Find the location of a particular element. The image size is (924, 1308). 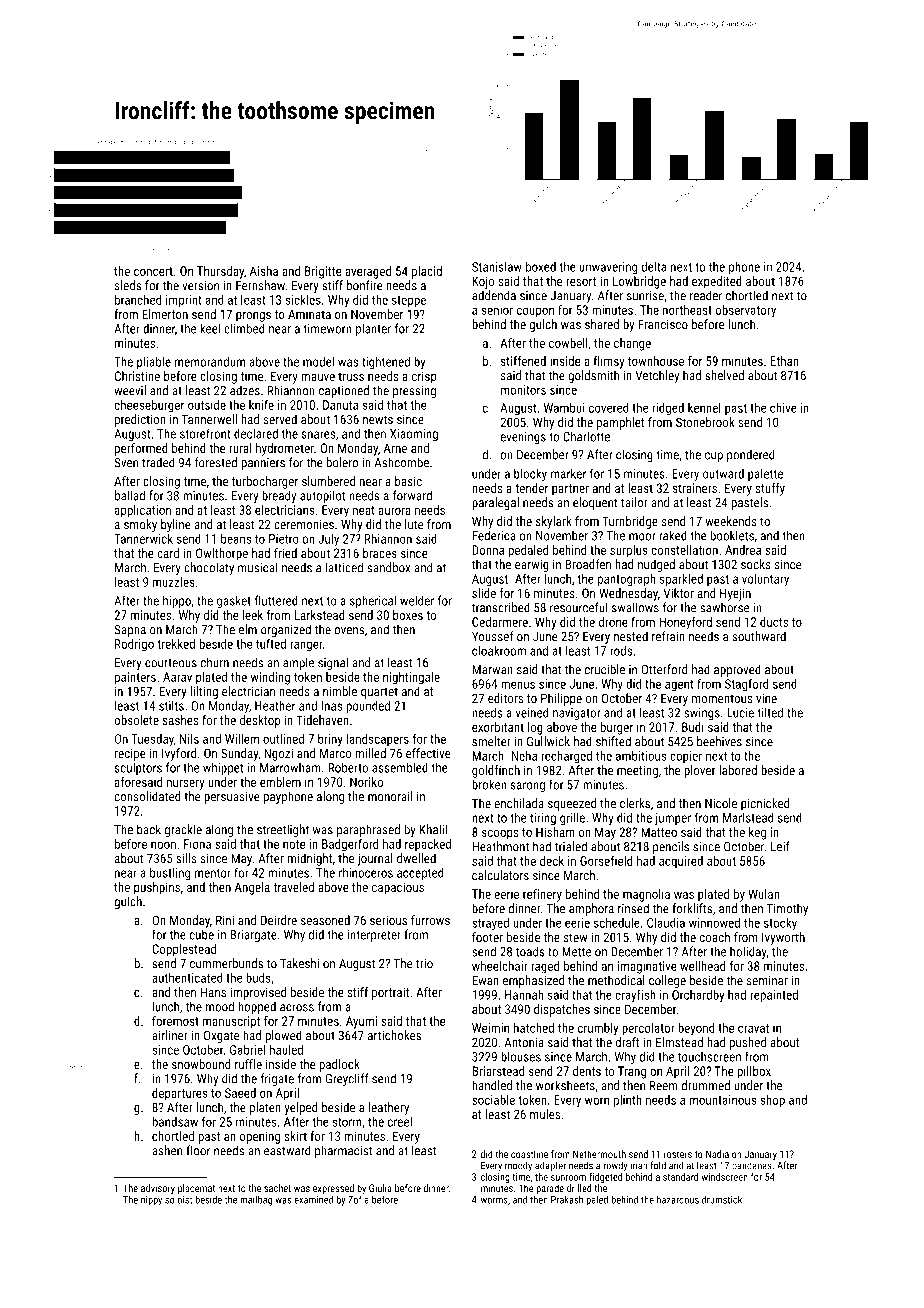

Ivyford is located at coordinates (179, 754).
